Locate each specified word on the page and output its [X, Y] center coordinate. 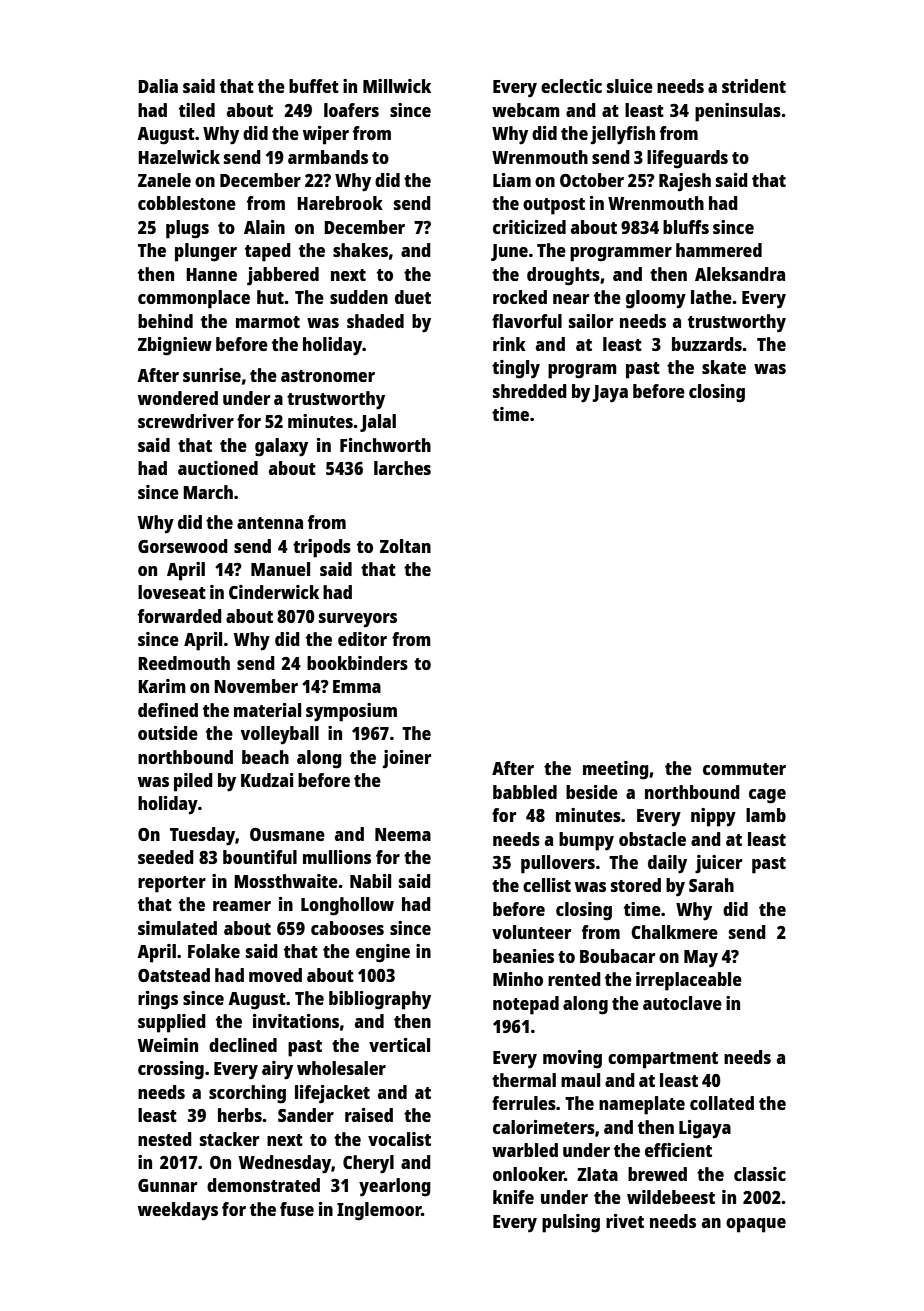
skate [724, 367]
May [701, 959]
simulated [177, 928]
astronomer [328, 376]
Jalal [378, 423]
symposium [351, 712]
